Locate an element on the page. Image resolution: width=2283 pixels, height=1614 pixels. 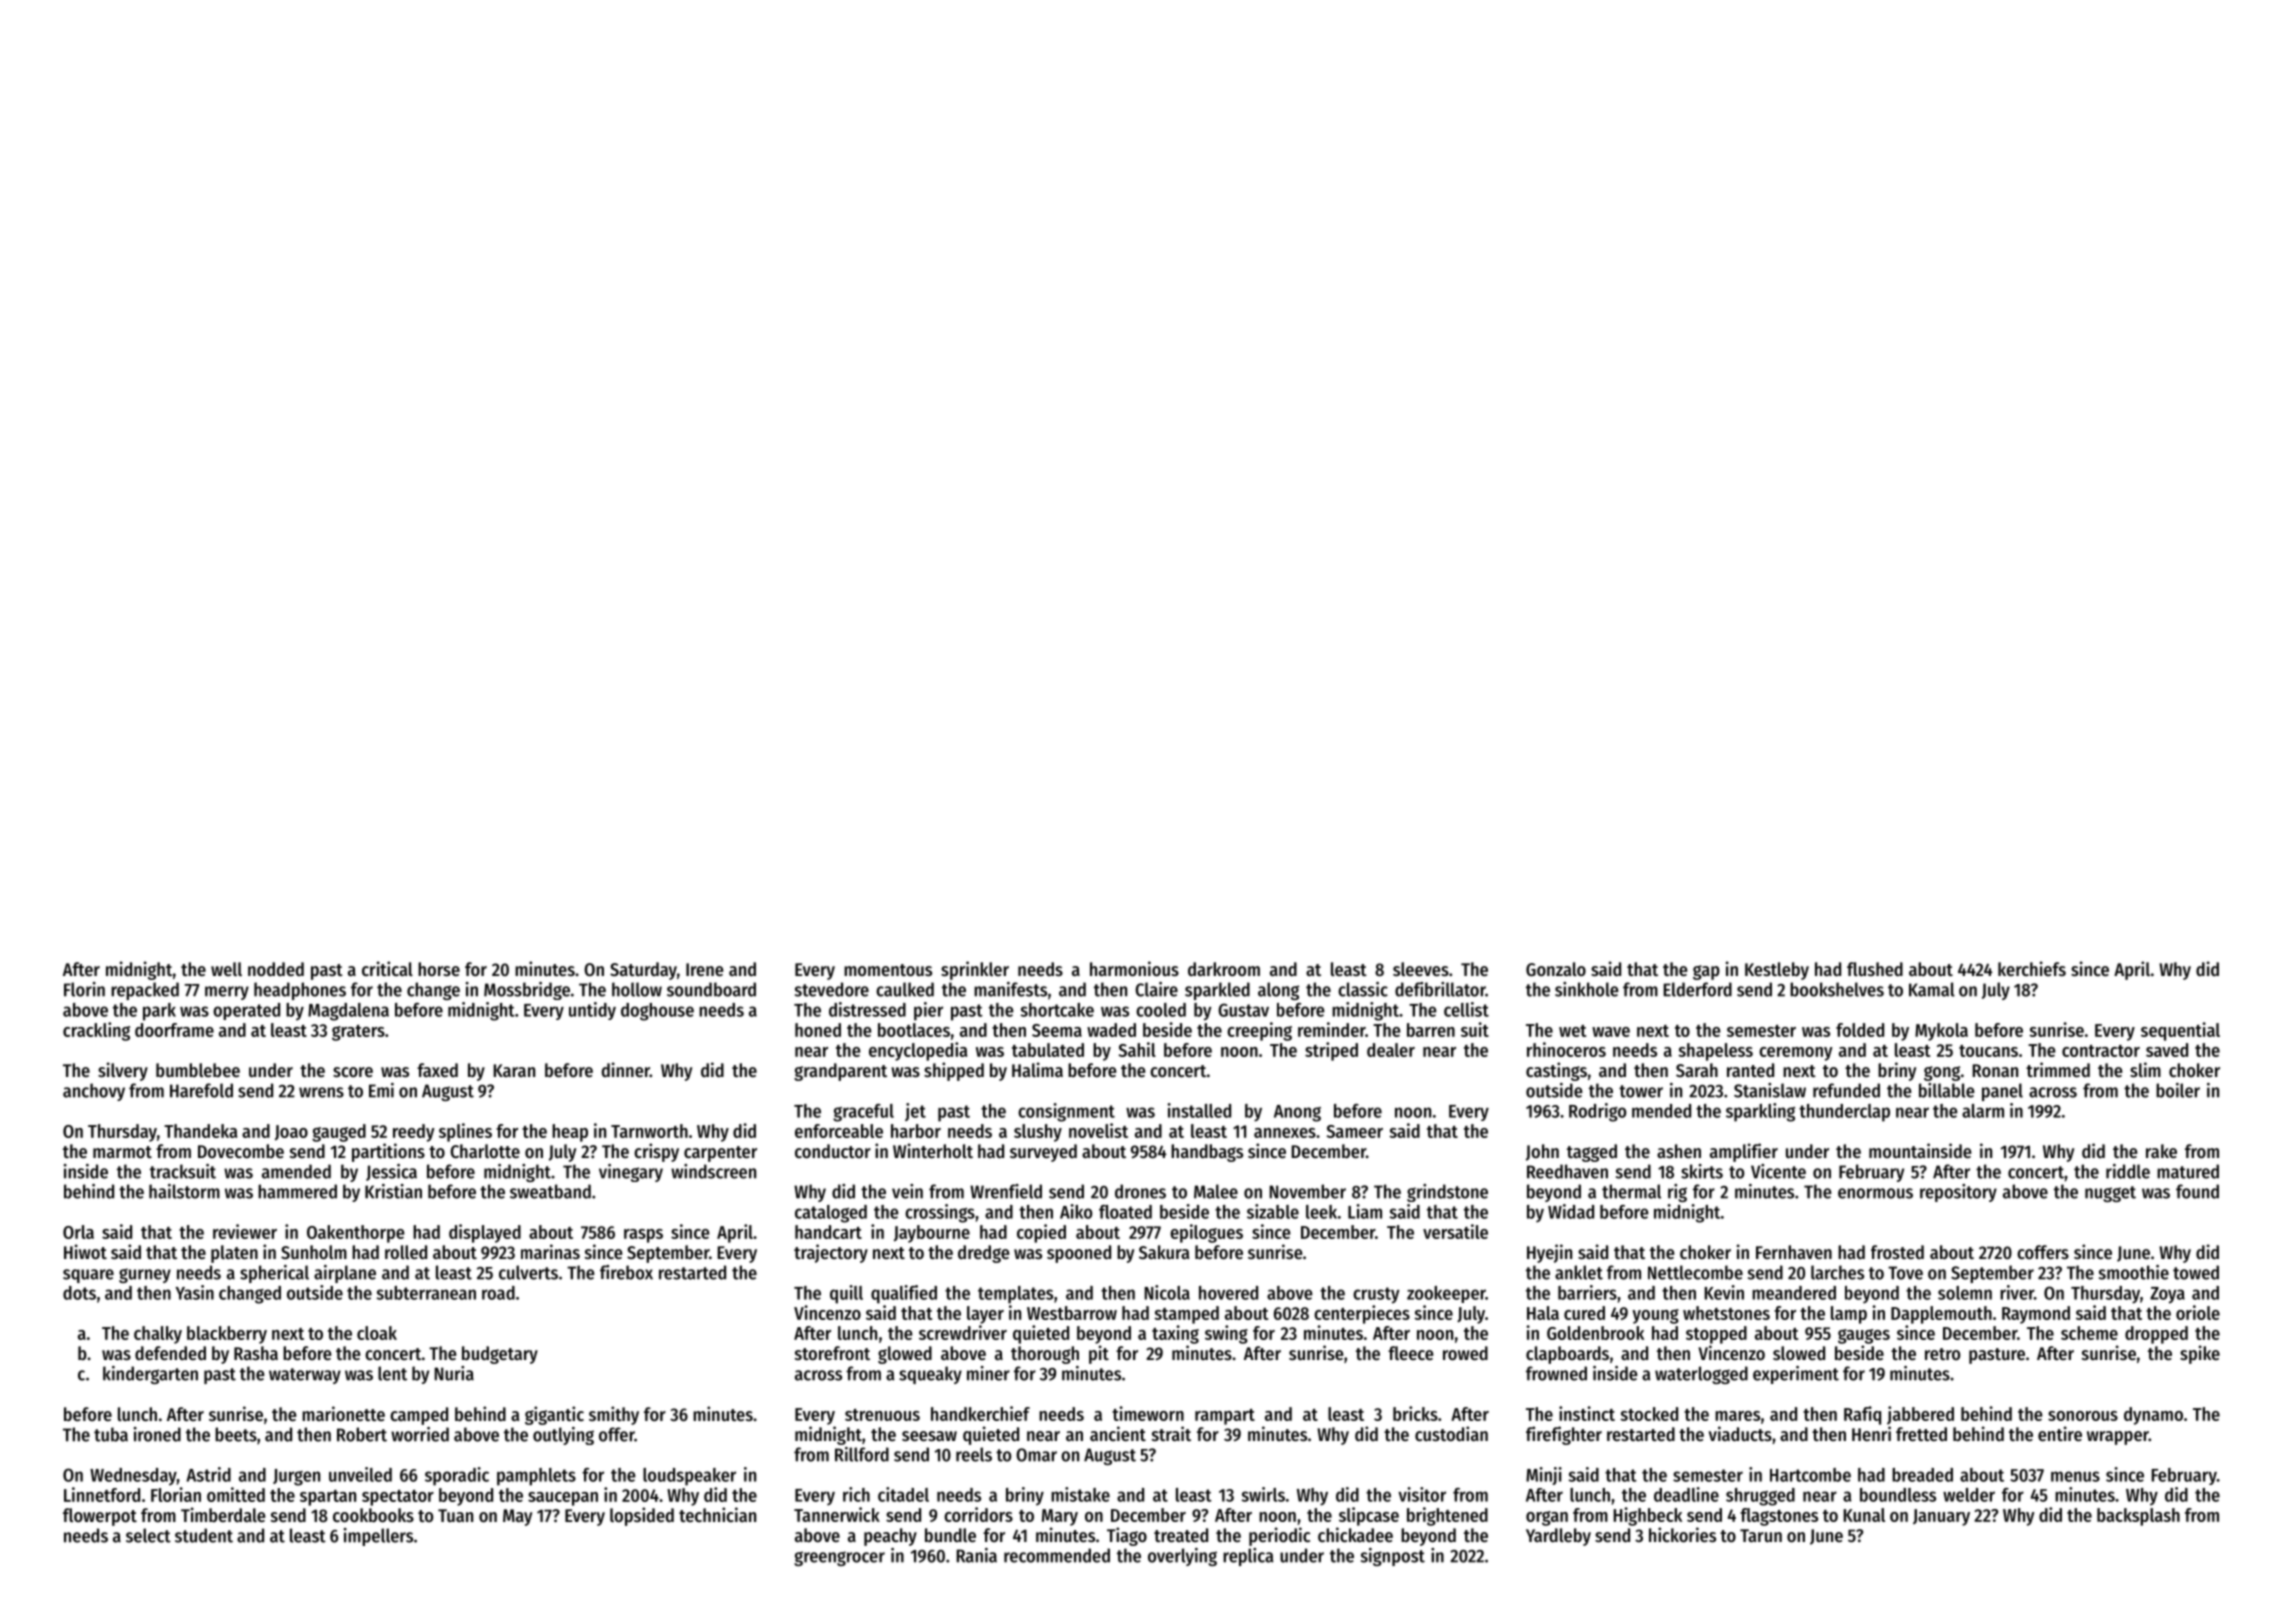
Liam is located at coordinates (1365, 1211).
